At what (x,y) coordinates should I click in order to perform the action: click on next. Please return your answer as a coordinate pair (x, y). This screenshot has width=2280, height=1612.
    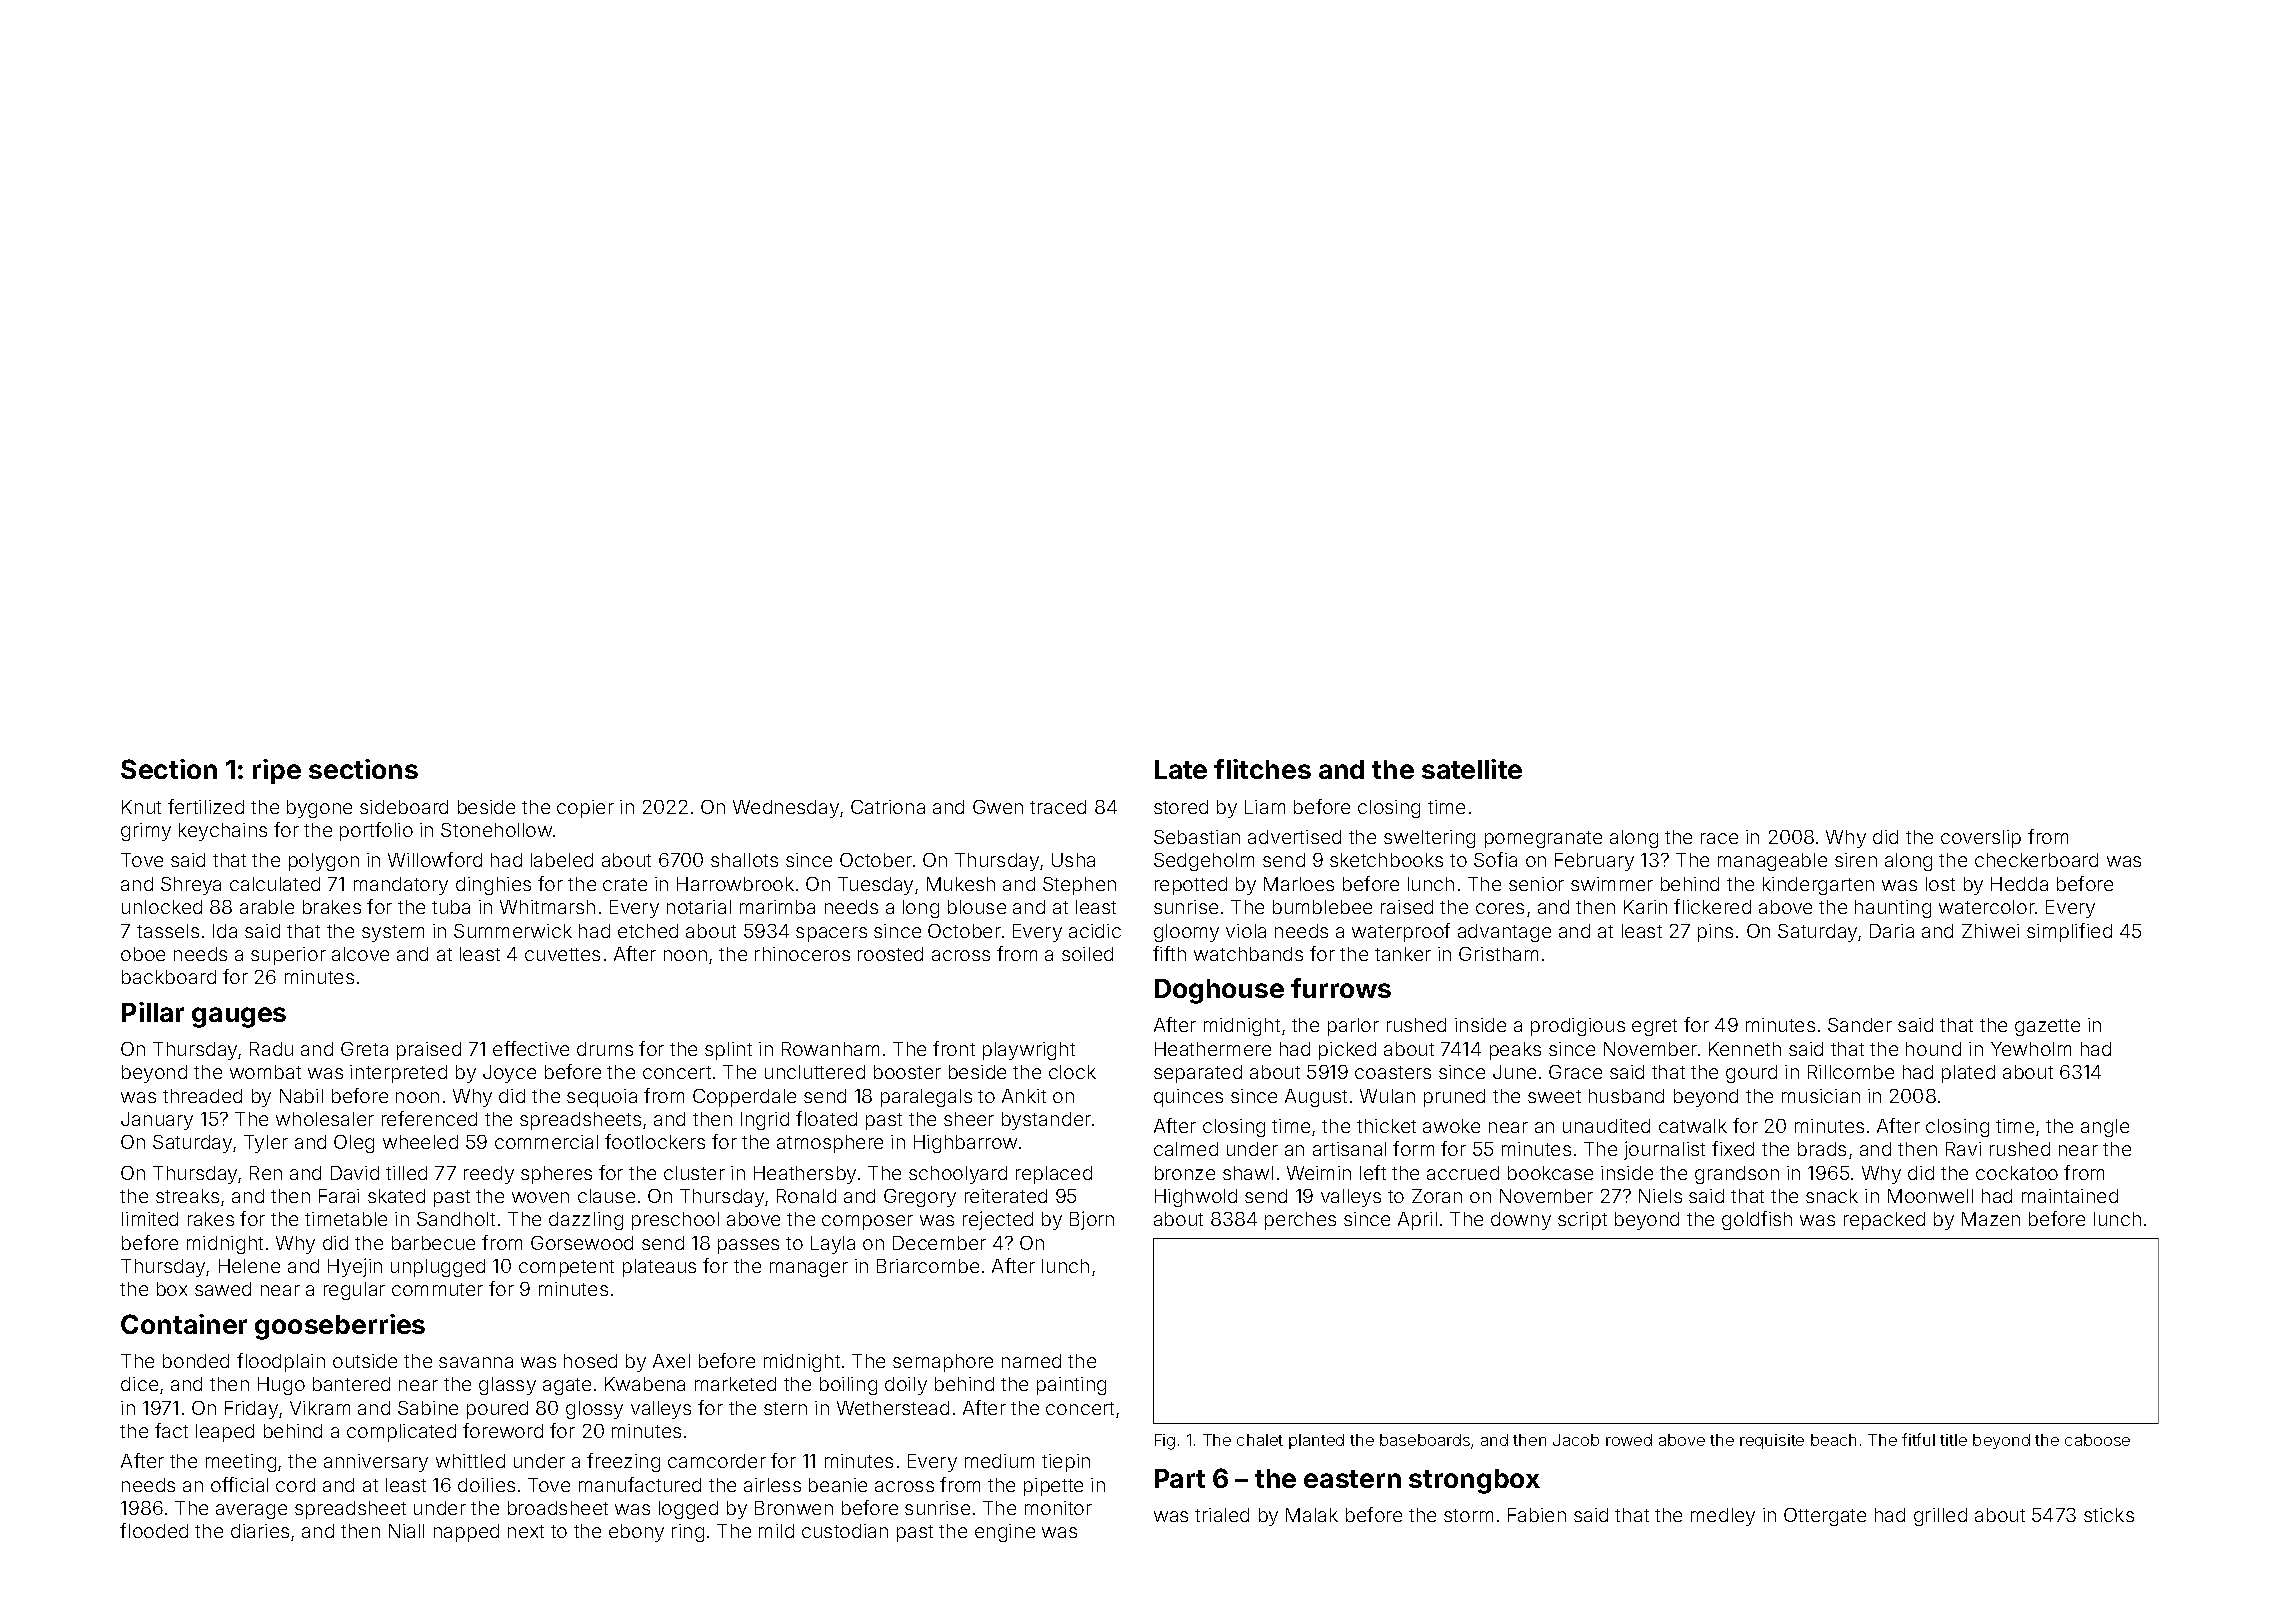
    Looking at the image, I should click on (526, 1531).
